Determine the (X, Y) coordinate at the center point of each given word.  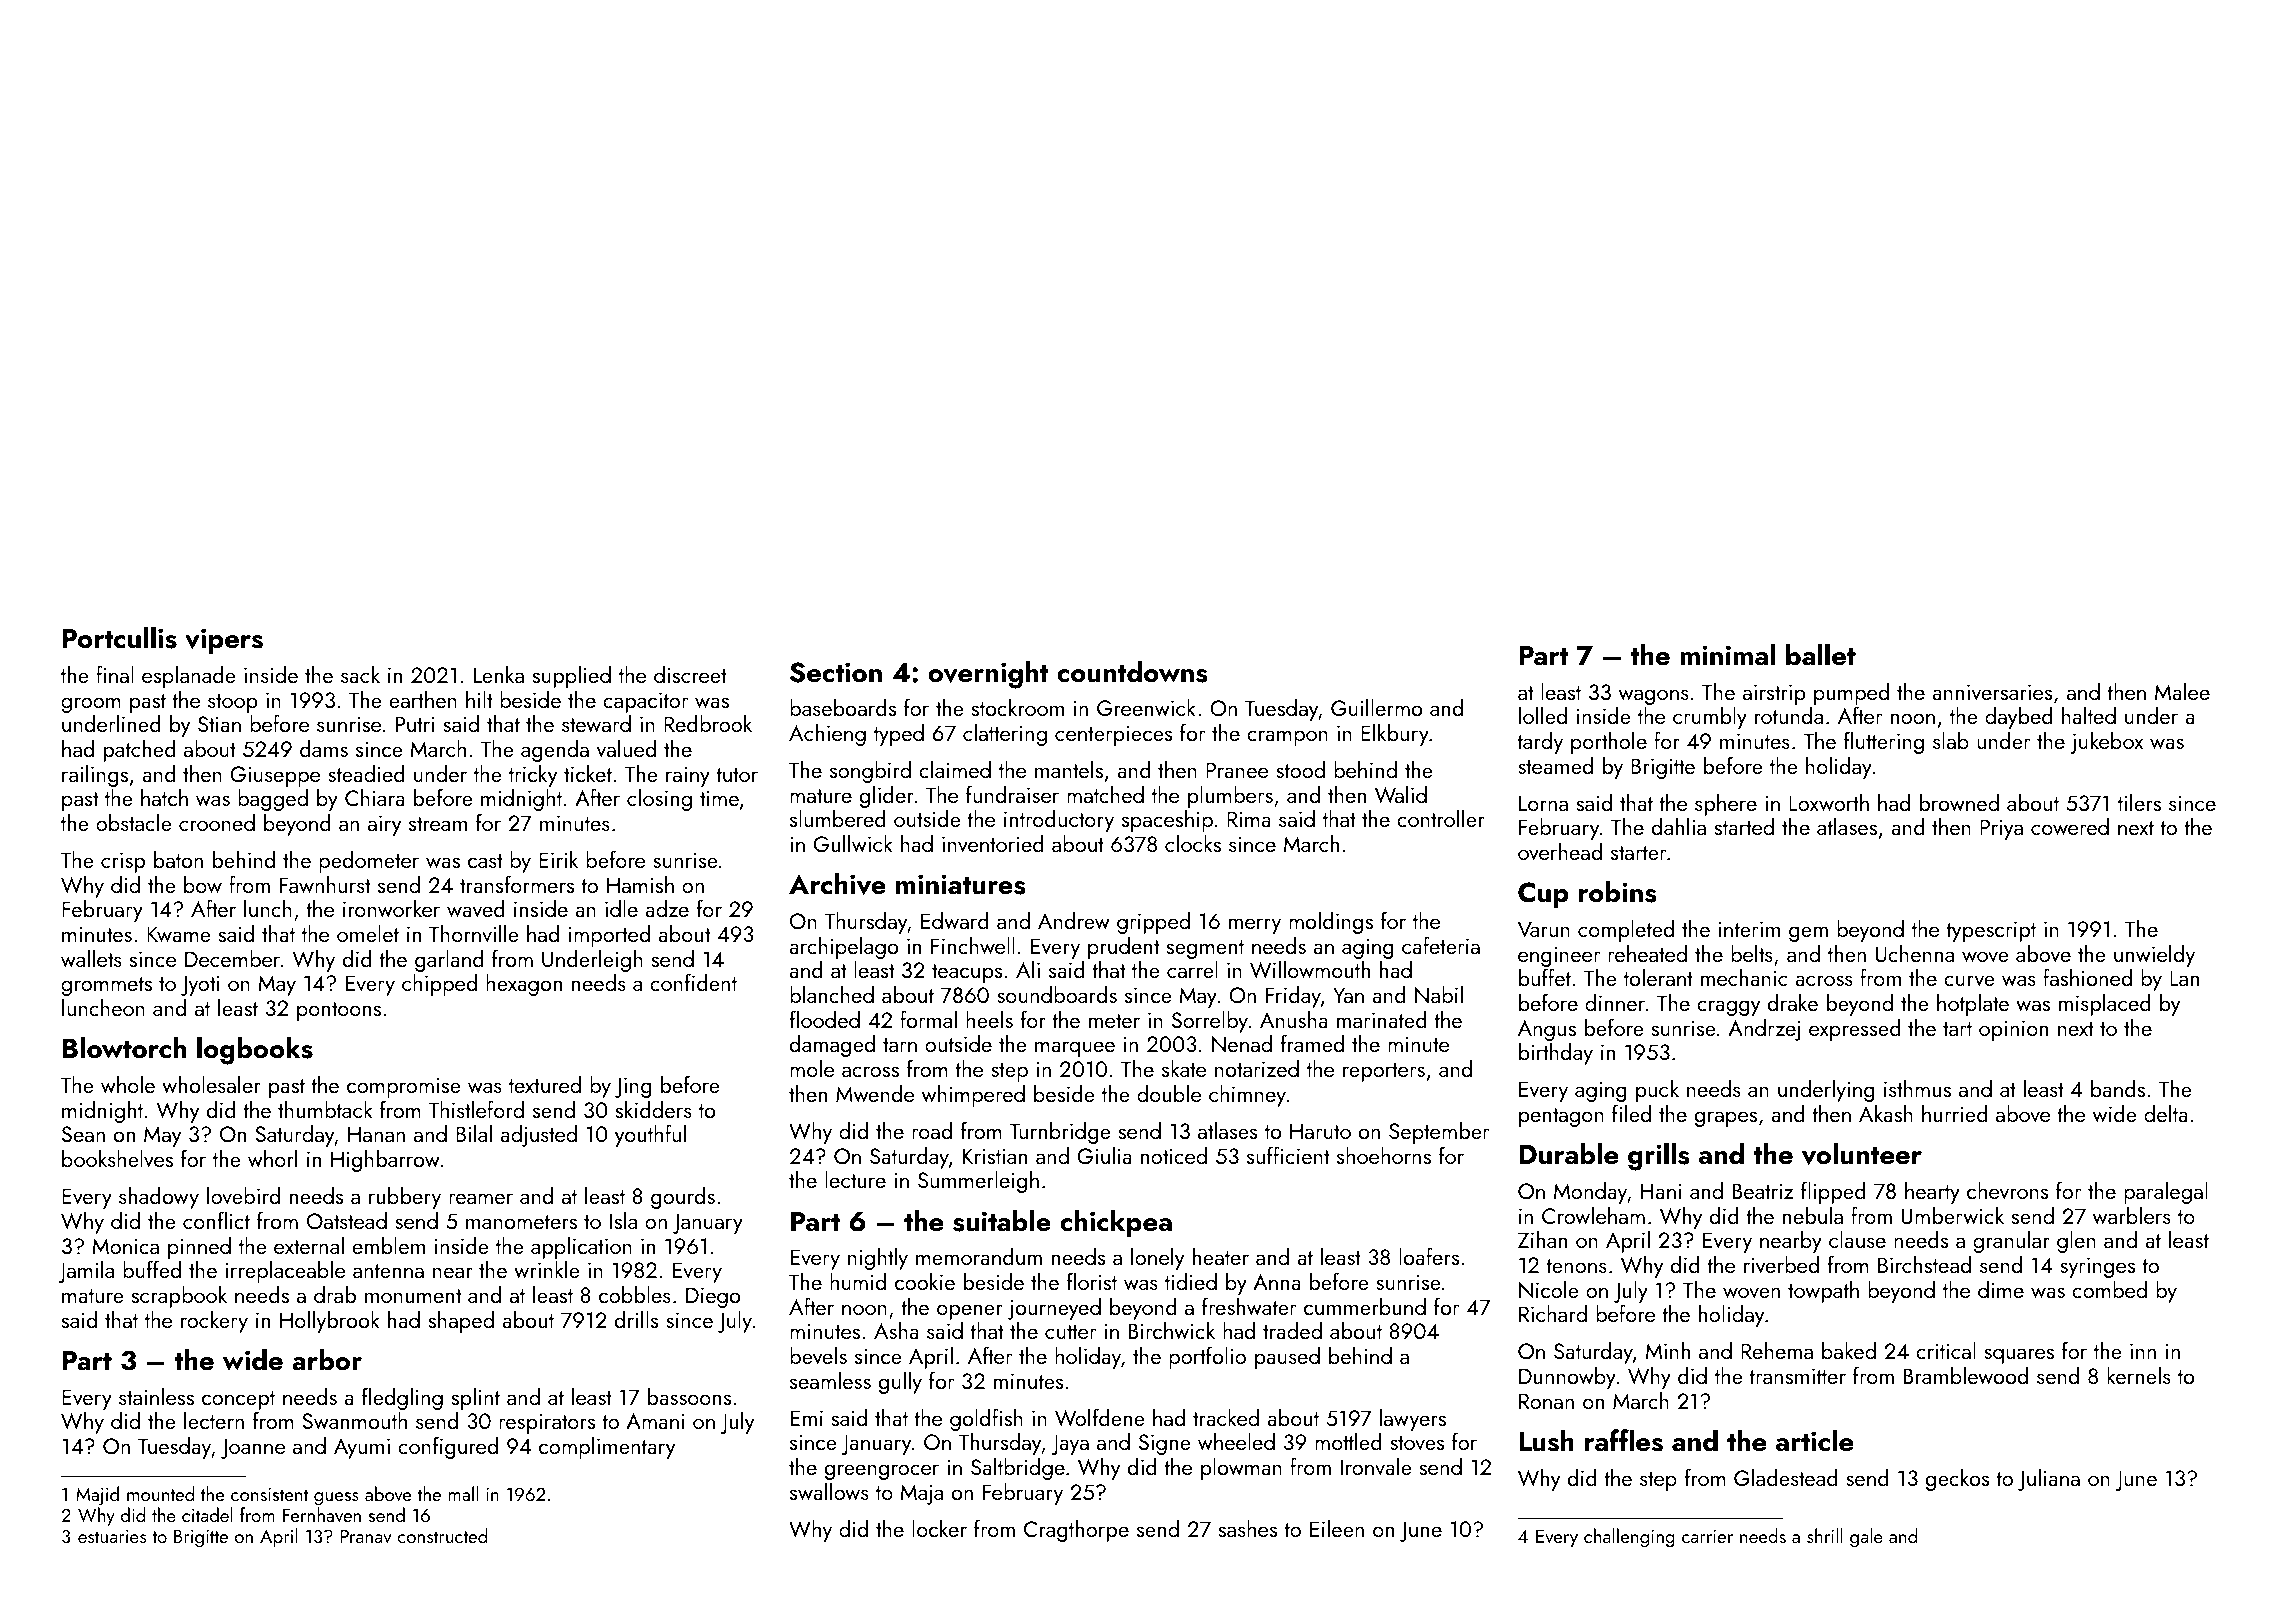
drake (1793, 1002)
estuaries (112, 1536)
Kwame (179, 934)
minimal (1727, 654)
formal (928, 1019)
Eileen (1337, 1528)
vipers (224, 641)
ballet (1821, 654)
